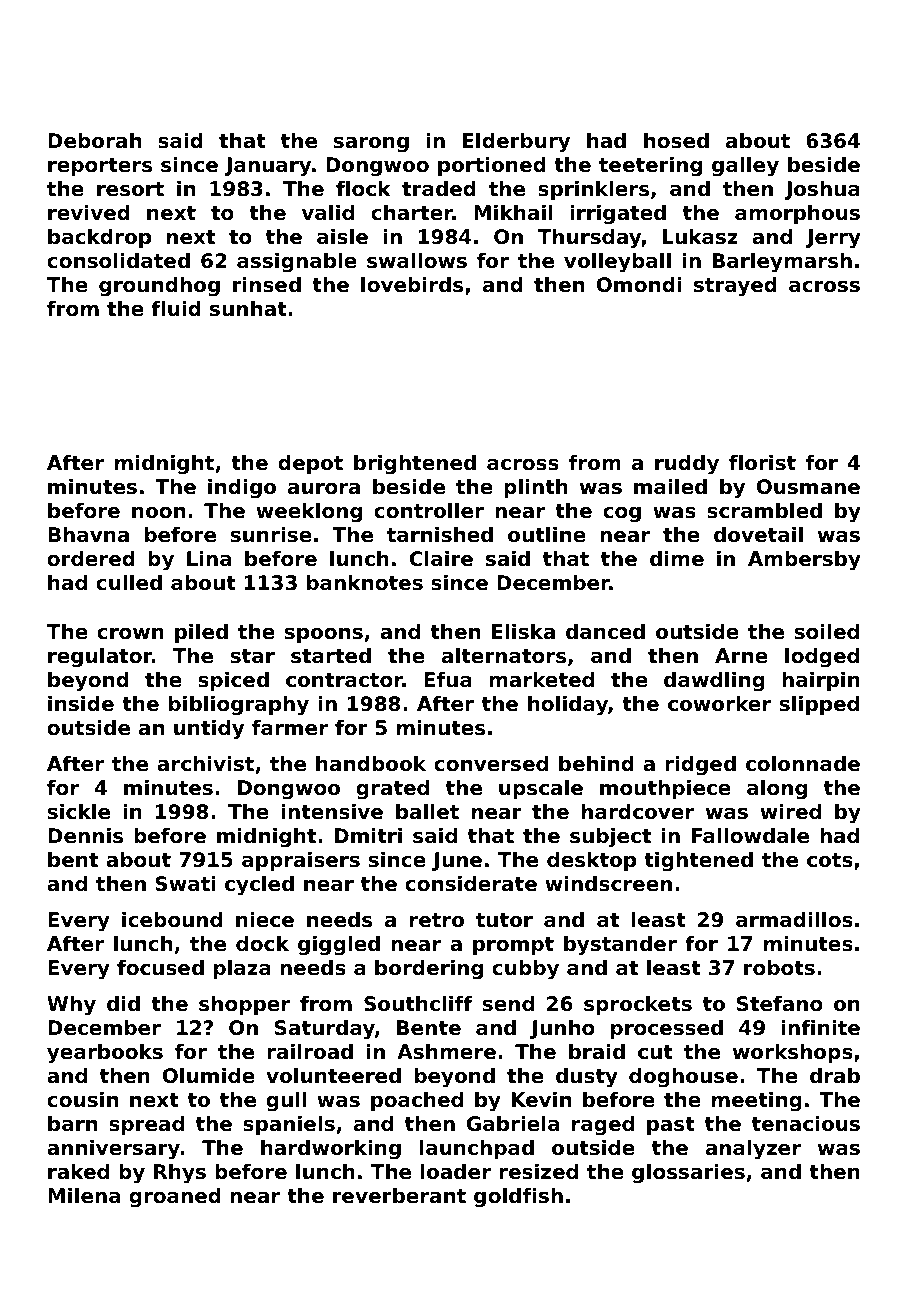 This image has width=908, height=1316. What do you see at coordinates (513, 212) in the image?
I see `Mikhail` at bounding box center [513, 212].
